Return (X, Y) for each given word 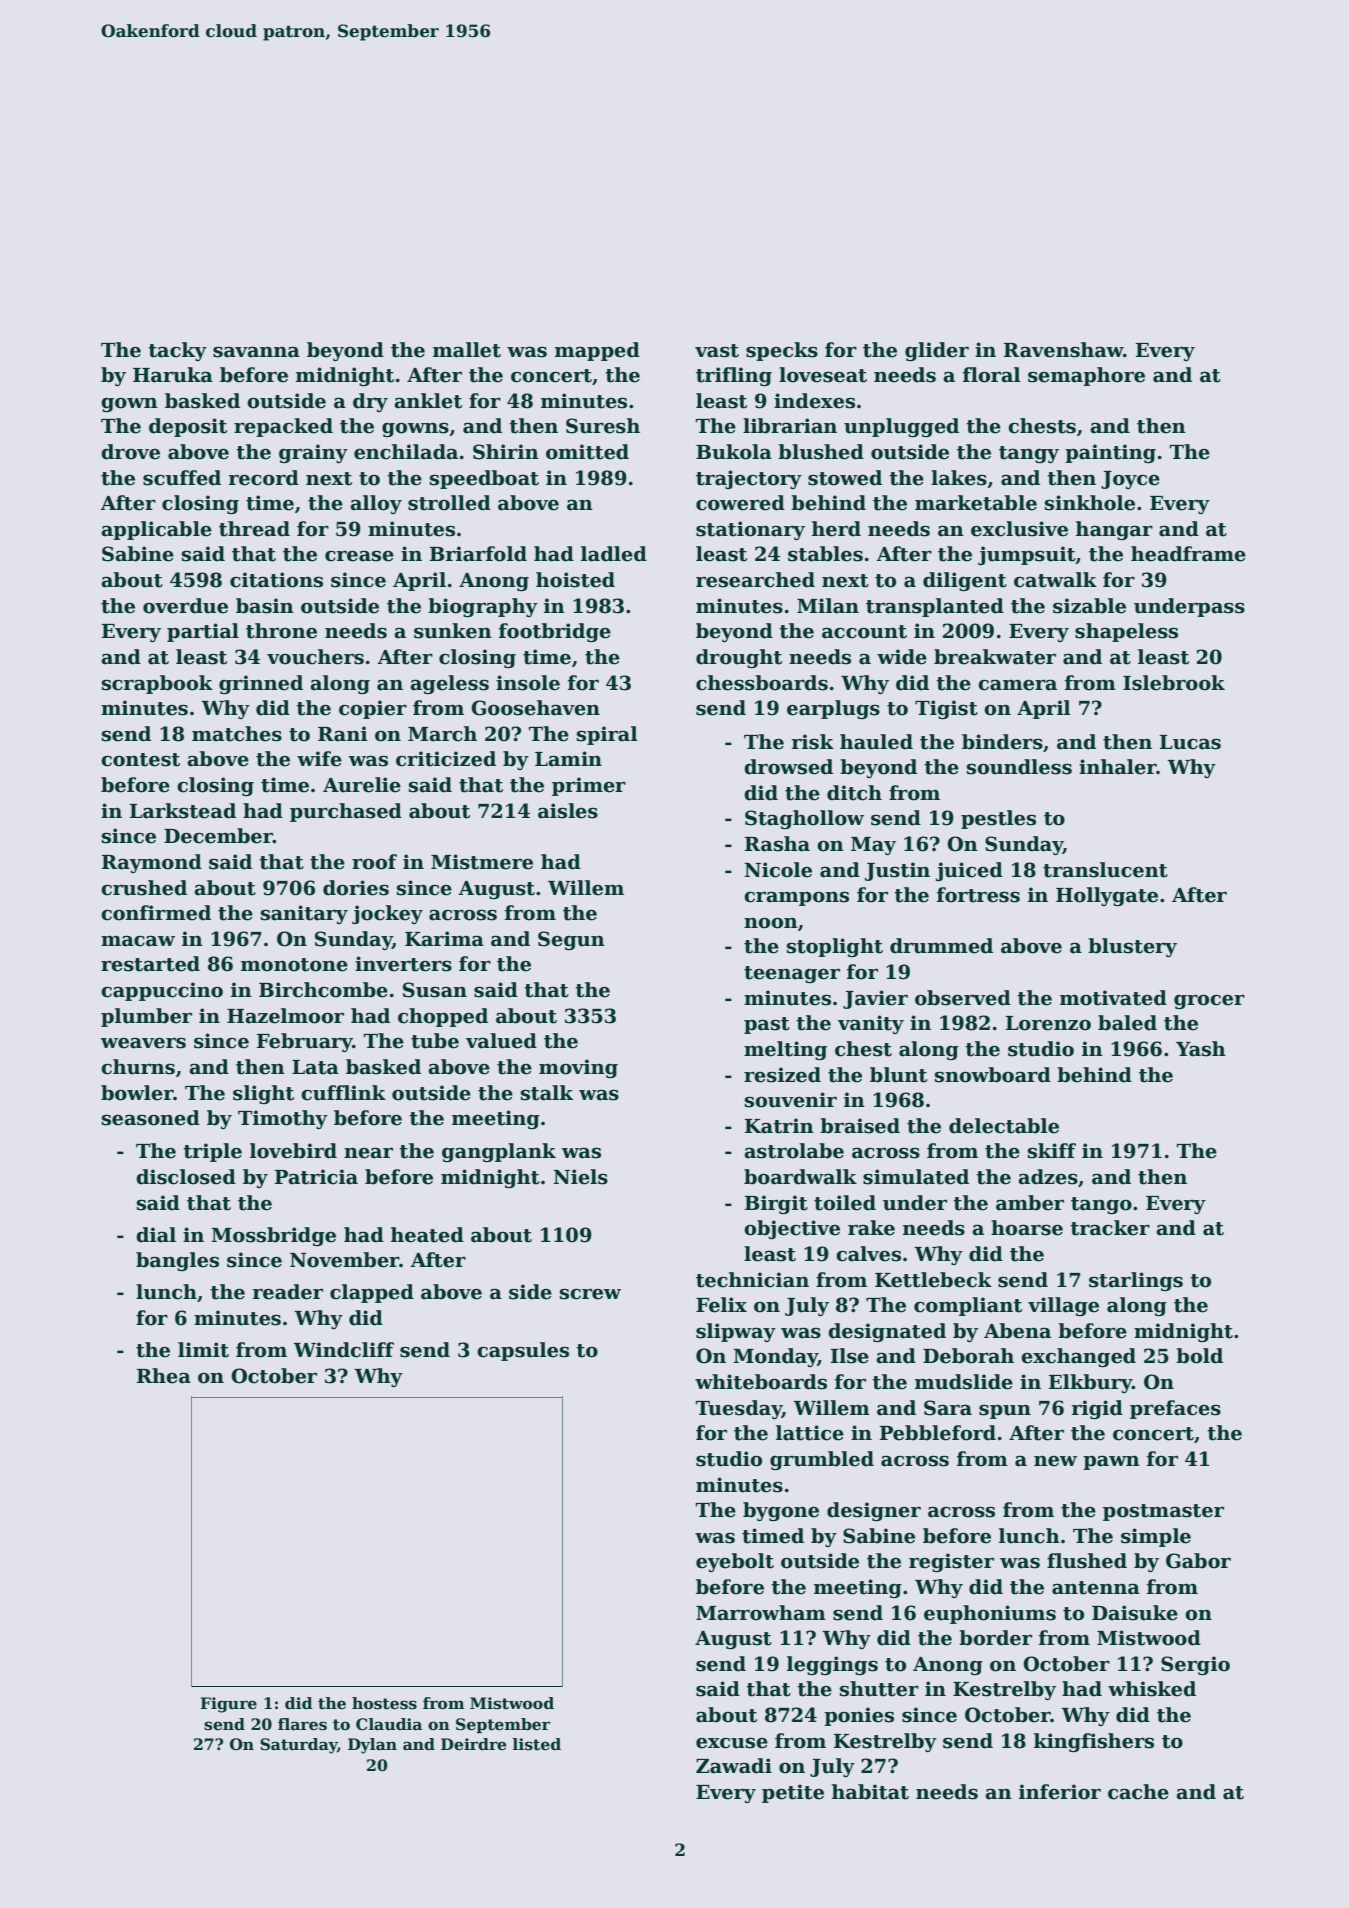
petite (793, 1793)
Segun (571, 940)
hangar (1114, 530)
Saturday (298, 1746)
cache (1138, 1792)
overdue (185, 606)
